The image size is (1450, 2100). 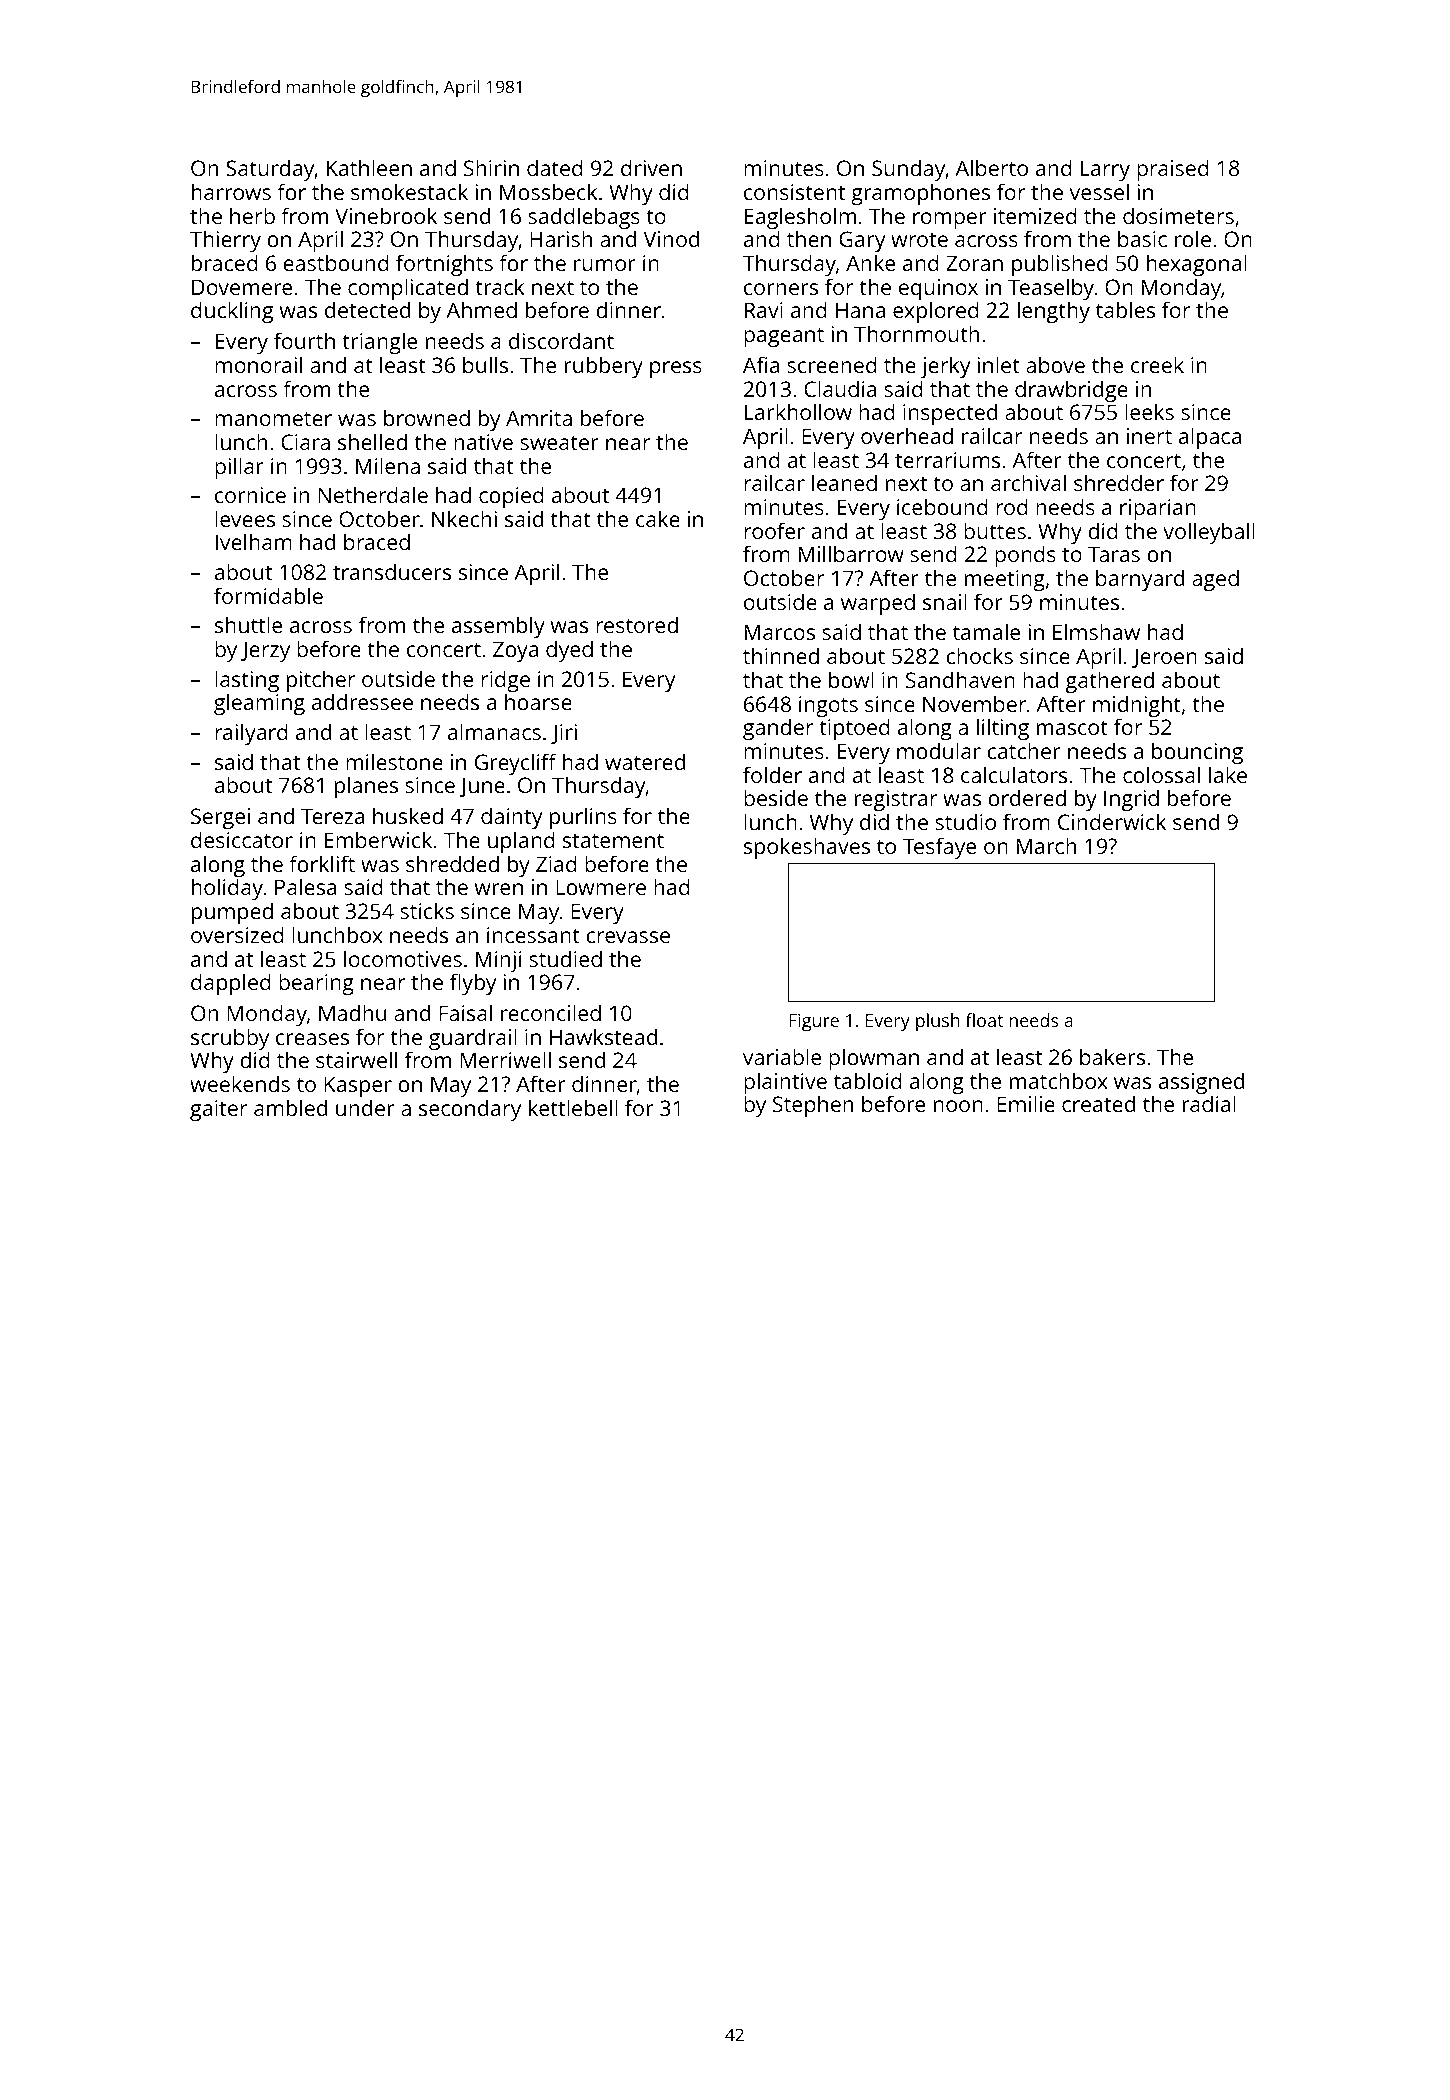 I want to click on hoarse, so click(x=538, y=701).
